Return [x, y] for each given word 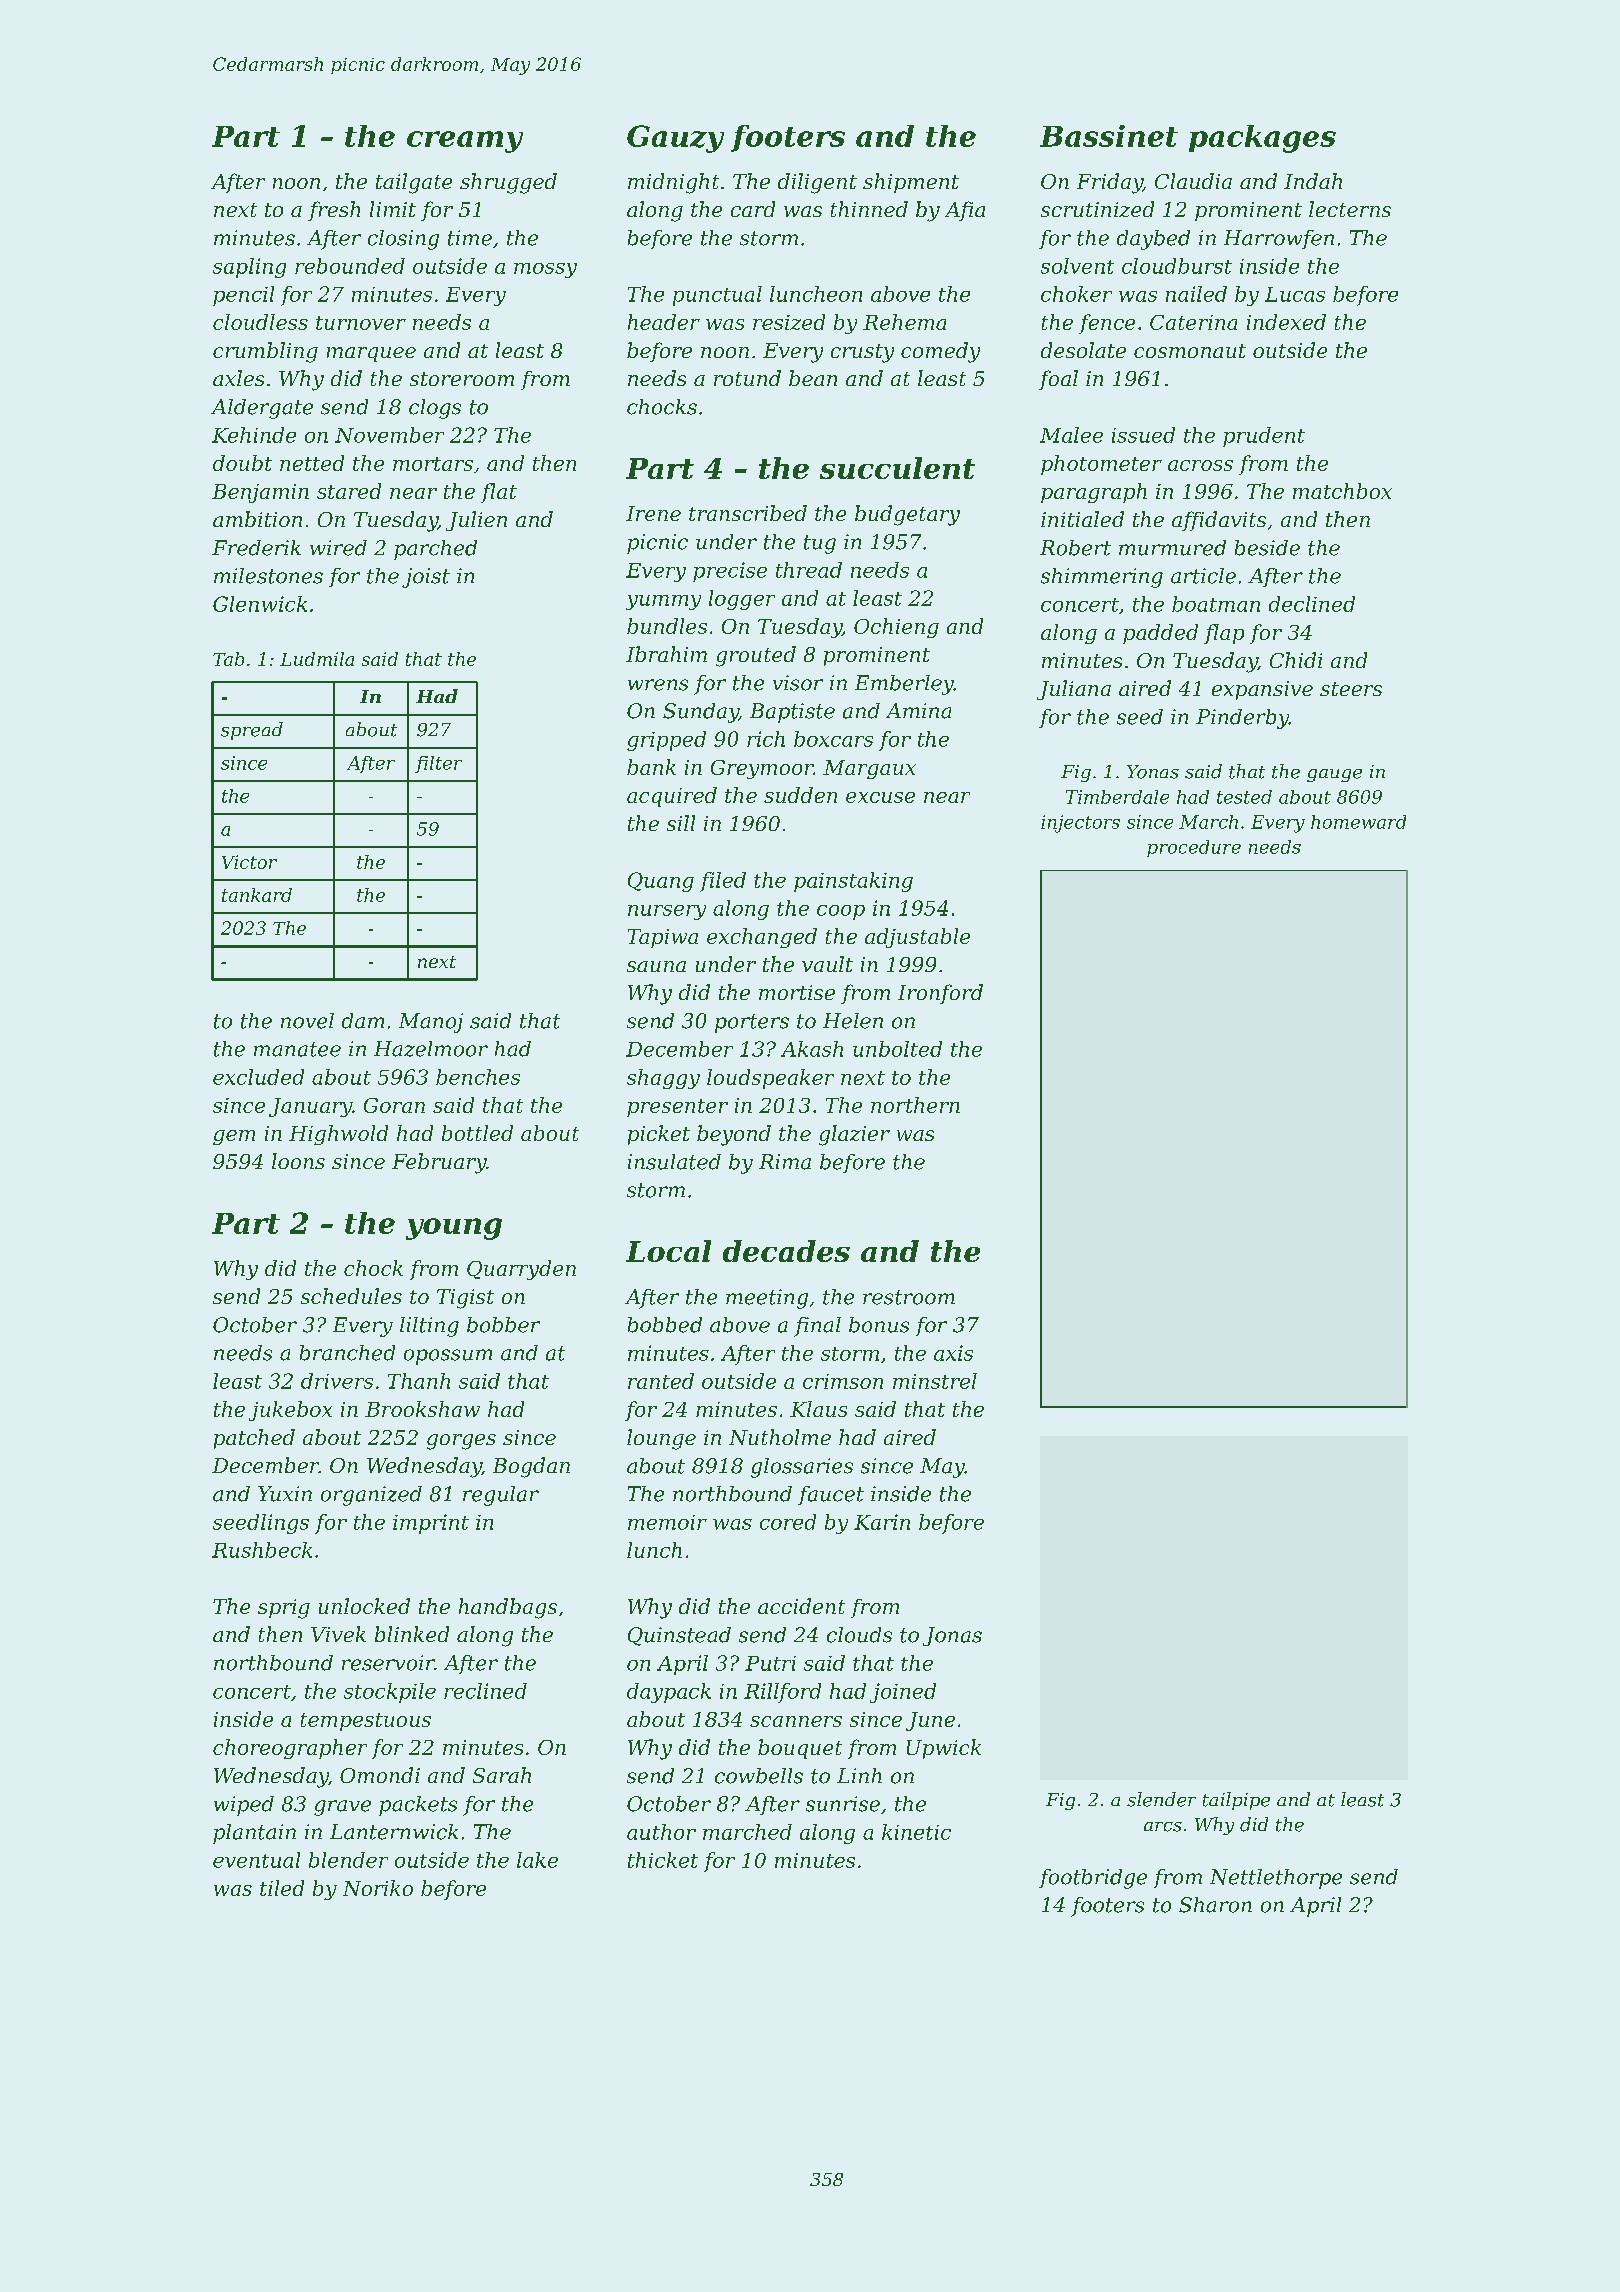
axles [238, 378]
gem [234, 1137]
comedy [940, 352]
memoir [667, 1522]
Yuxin [285, 1494]
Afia [965, 211]
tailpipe [1236, 1801]
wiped [244, 1806]
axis [953, 1353]
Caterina [1193, 322]
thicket [663, 1860]
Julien [476, 521]
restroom [909, 1297]
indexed [1286, 322]
